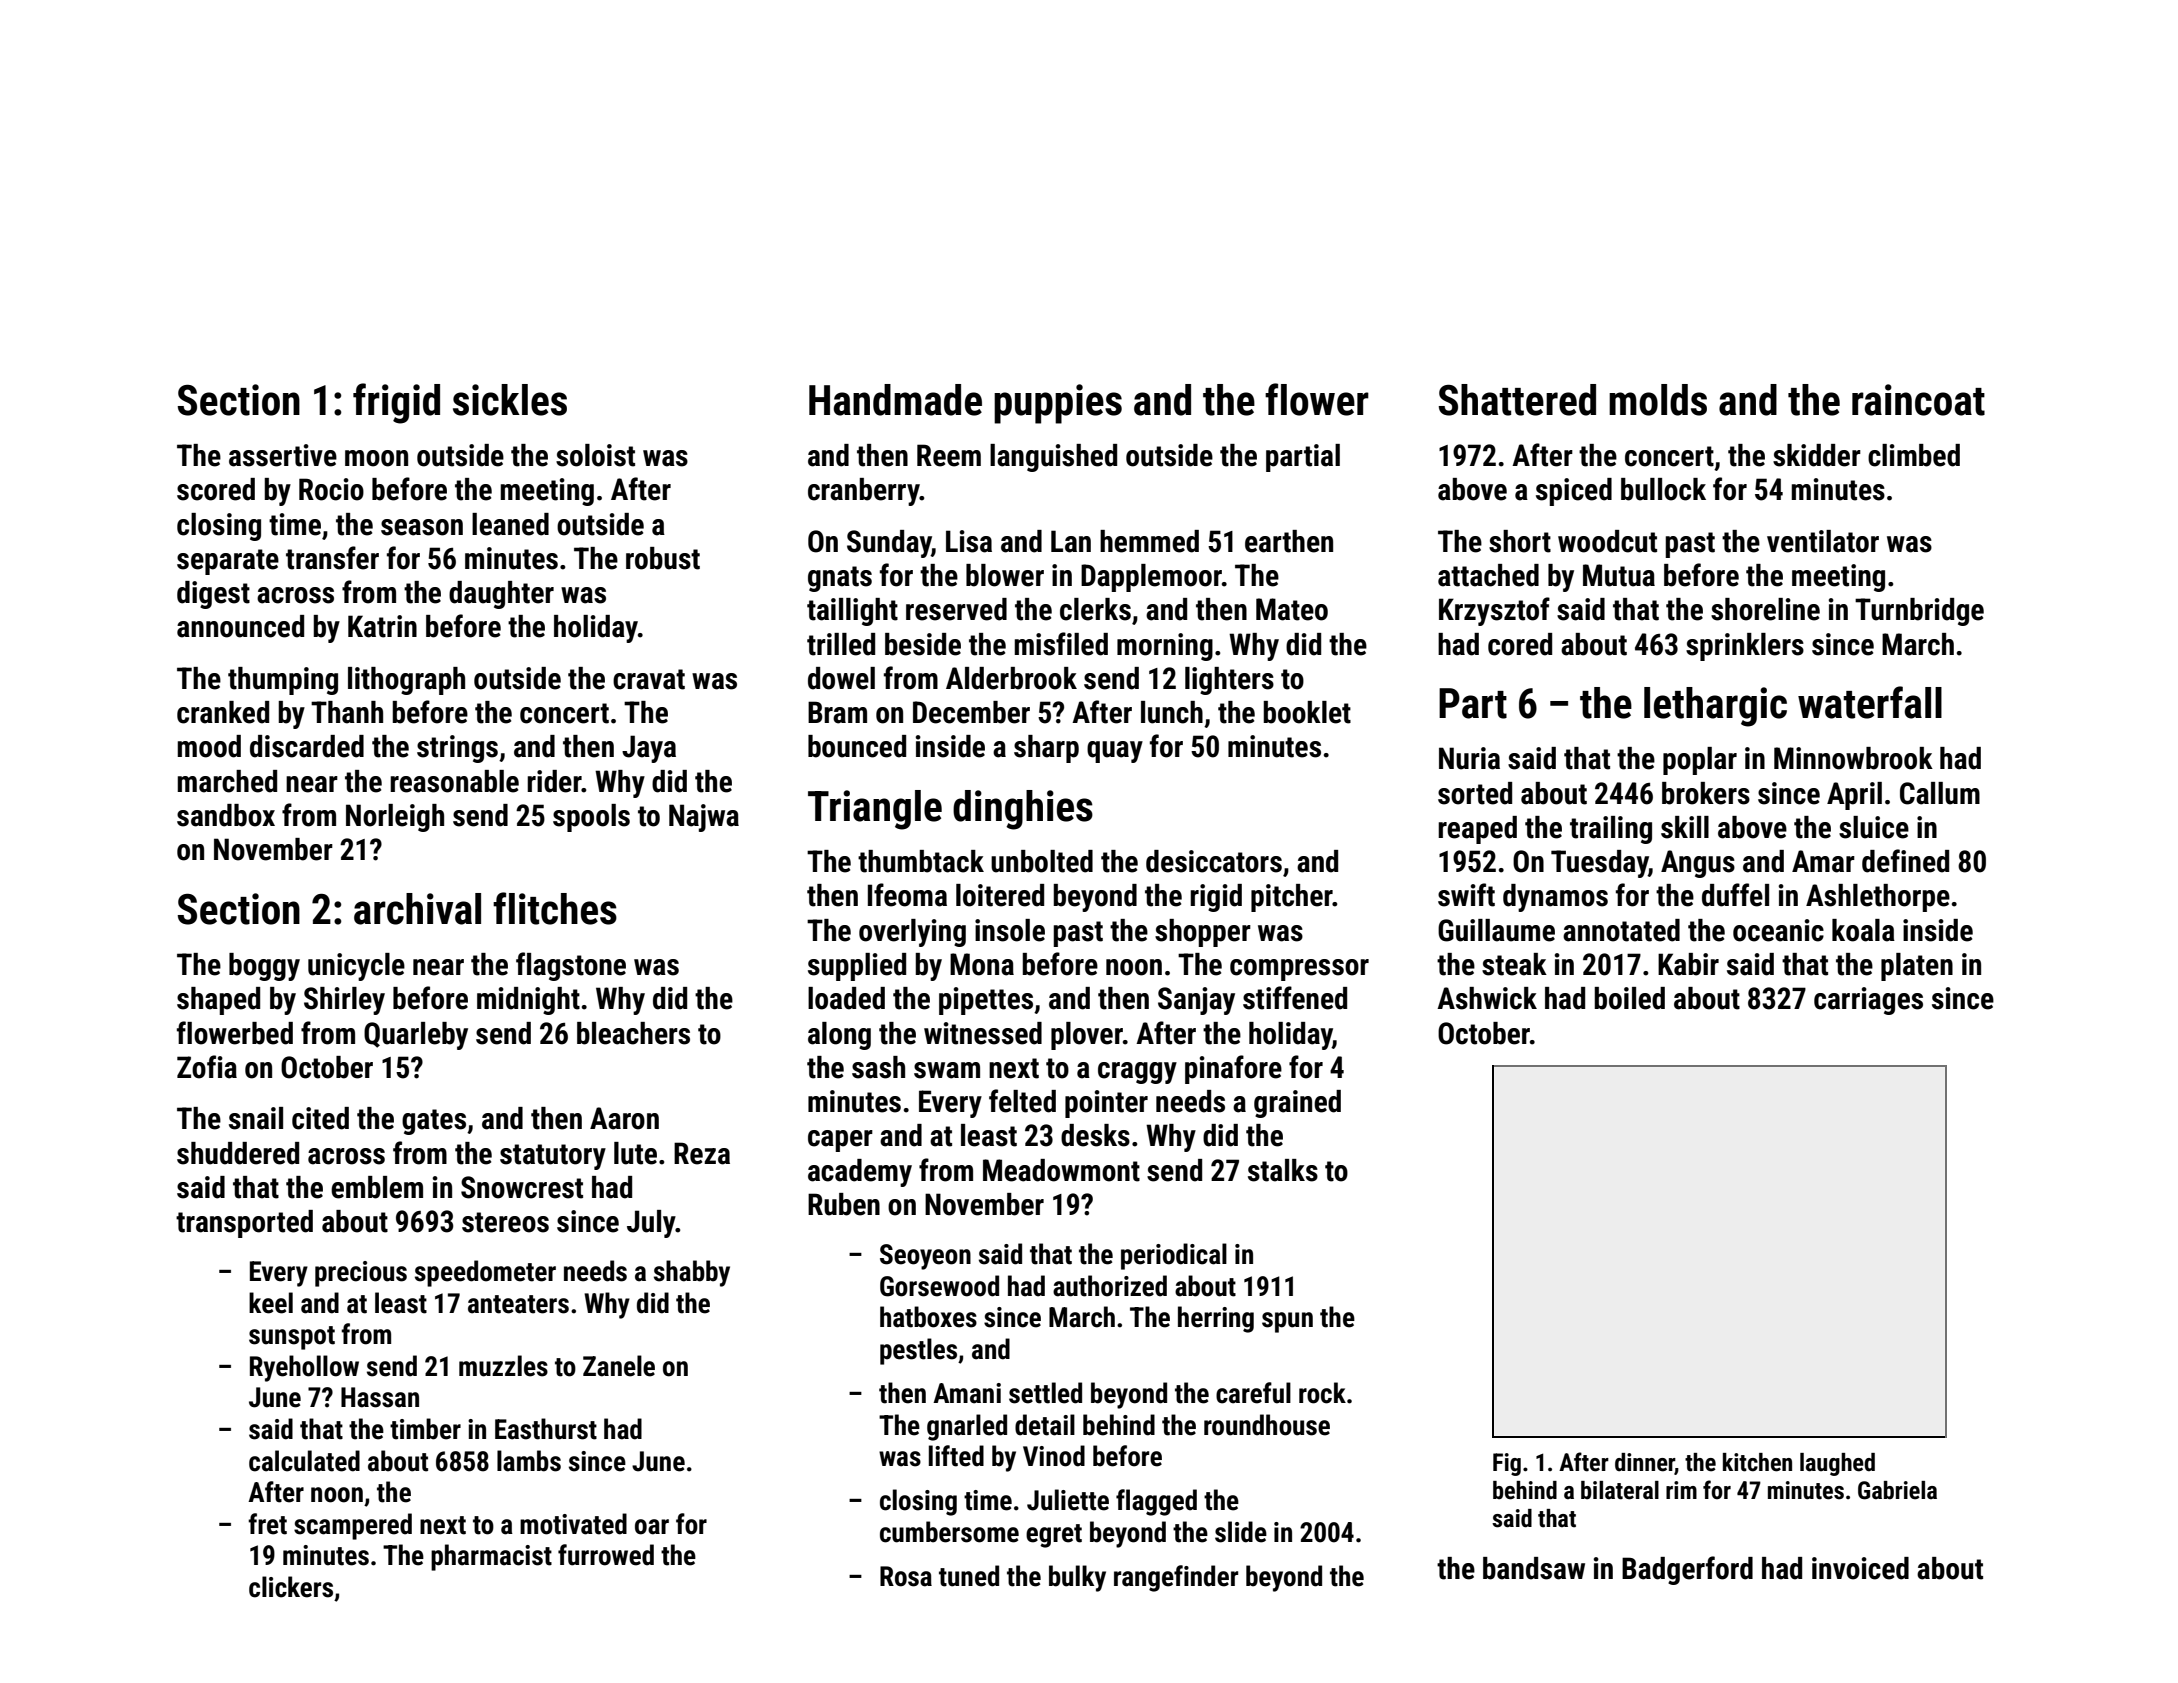  Describe the element at coordinates (291, 1587) in the screenshot. I see `clickers` at that location.
